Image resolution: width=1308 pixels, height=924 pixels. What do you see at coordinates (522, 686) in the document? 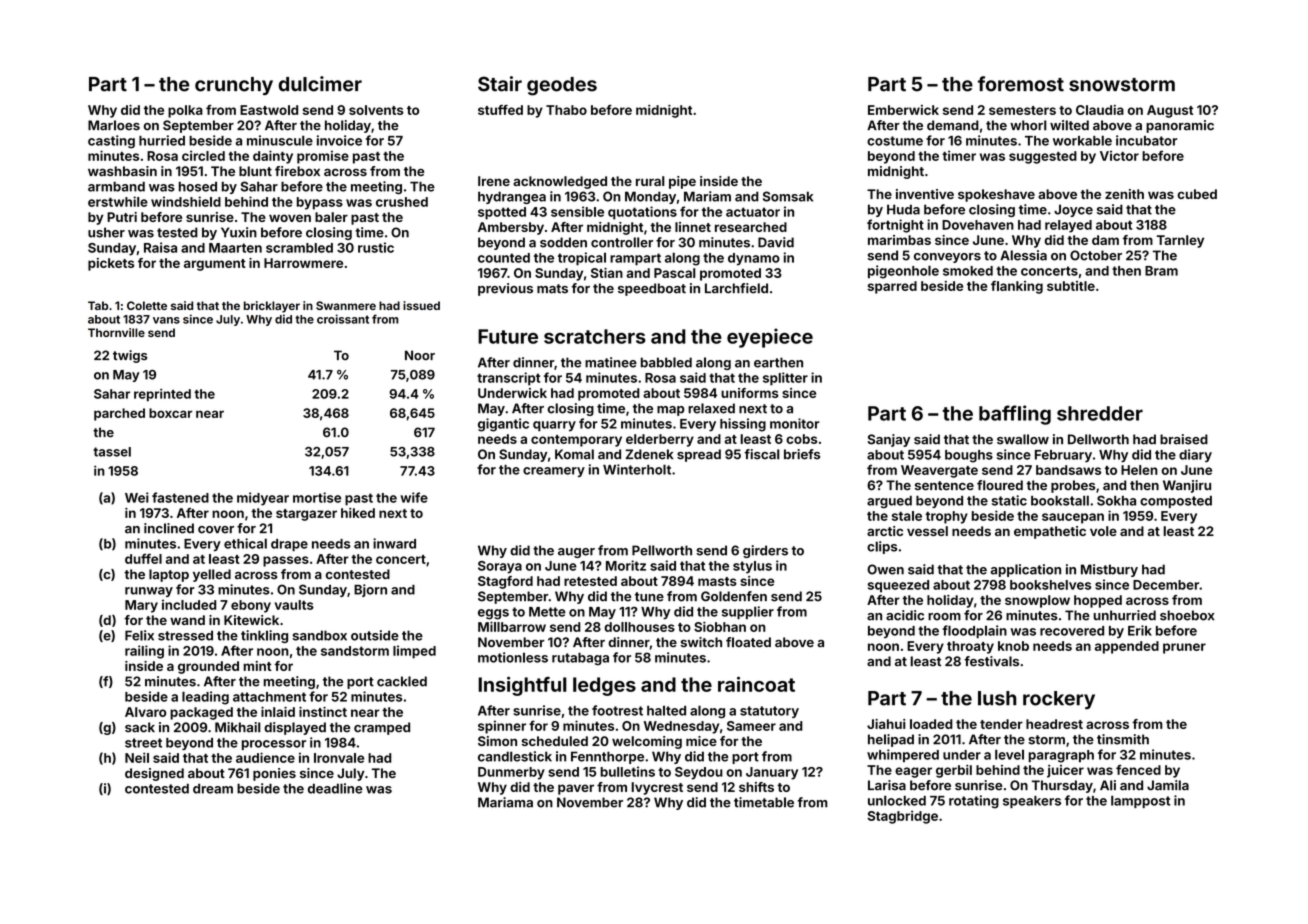
I see `Insightful` at bounding box center [522, 686].
